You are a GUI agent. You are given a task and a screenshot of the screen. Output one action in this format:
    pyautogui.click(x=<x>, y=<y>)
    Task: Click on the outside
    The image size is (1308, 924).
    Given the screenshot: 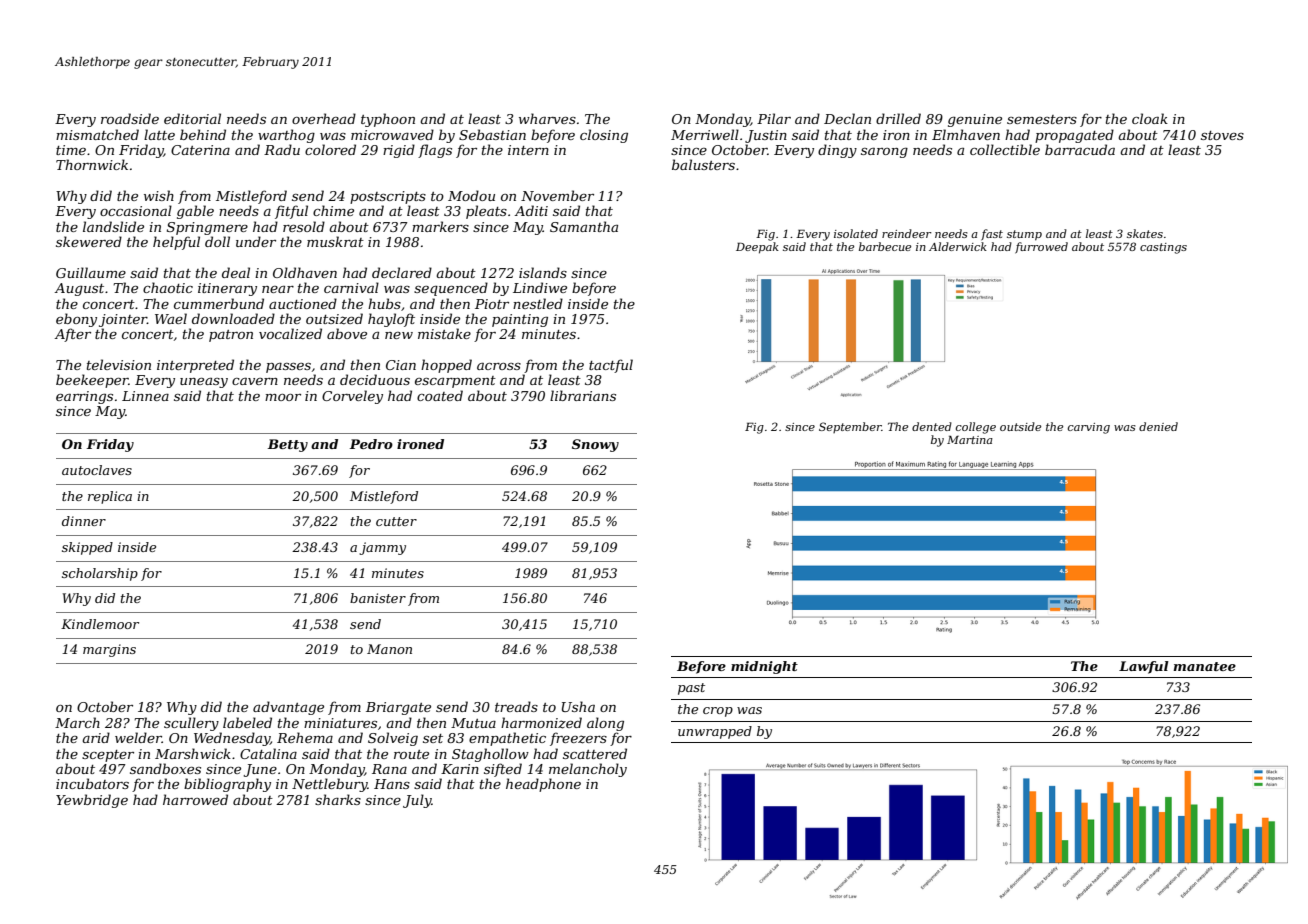 What is the action you would take?
    pyautogui.click(x=1020, y=426)
